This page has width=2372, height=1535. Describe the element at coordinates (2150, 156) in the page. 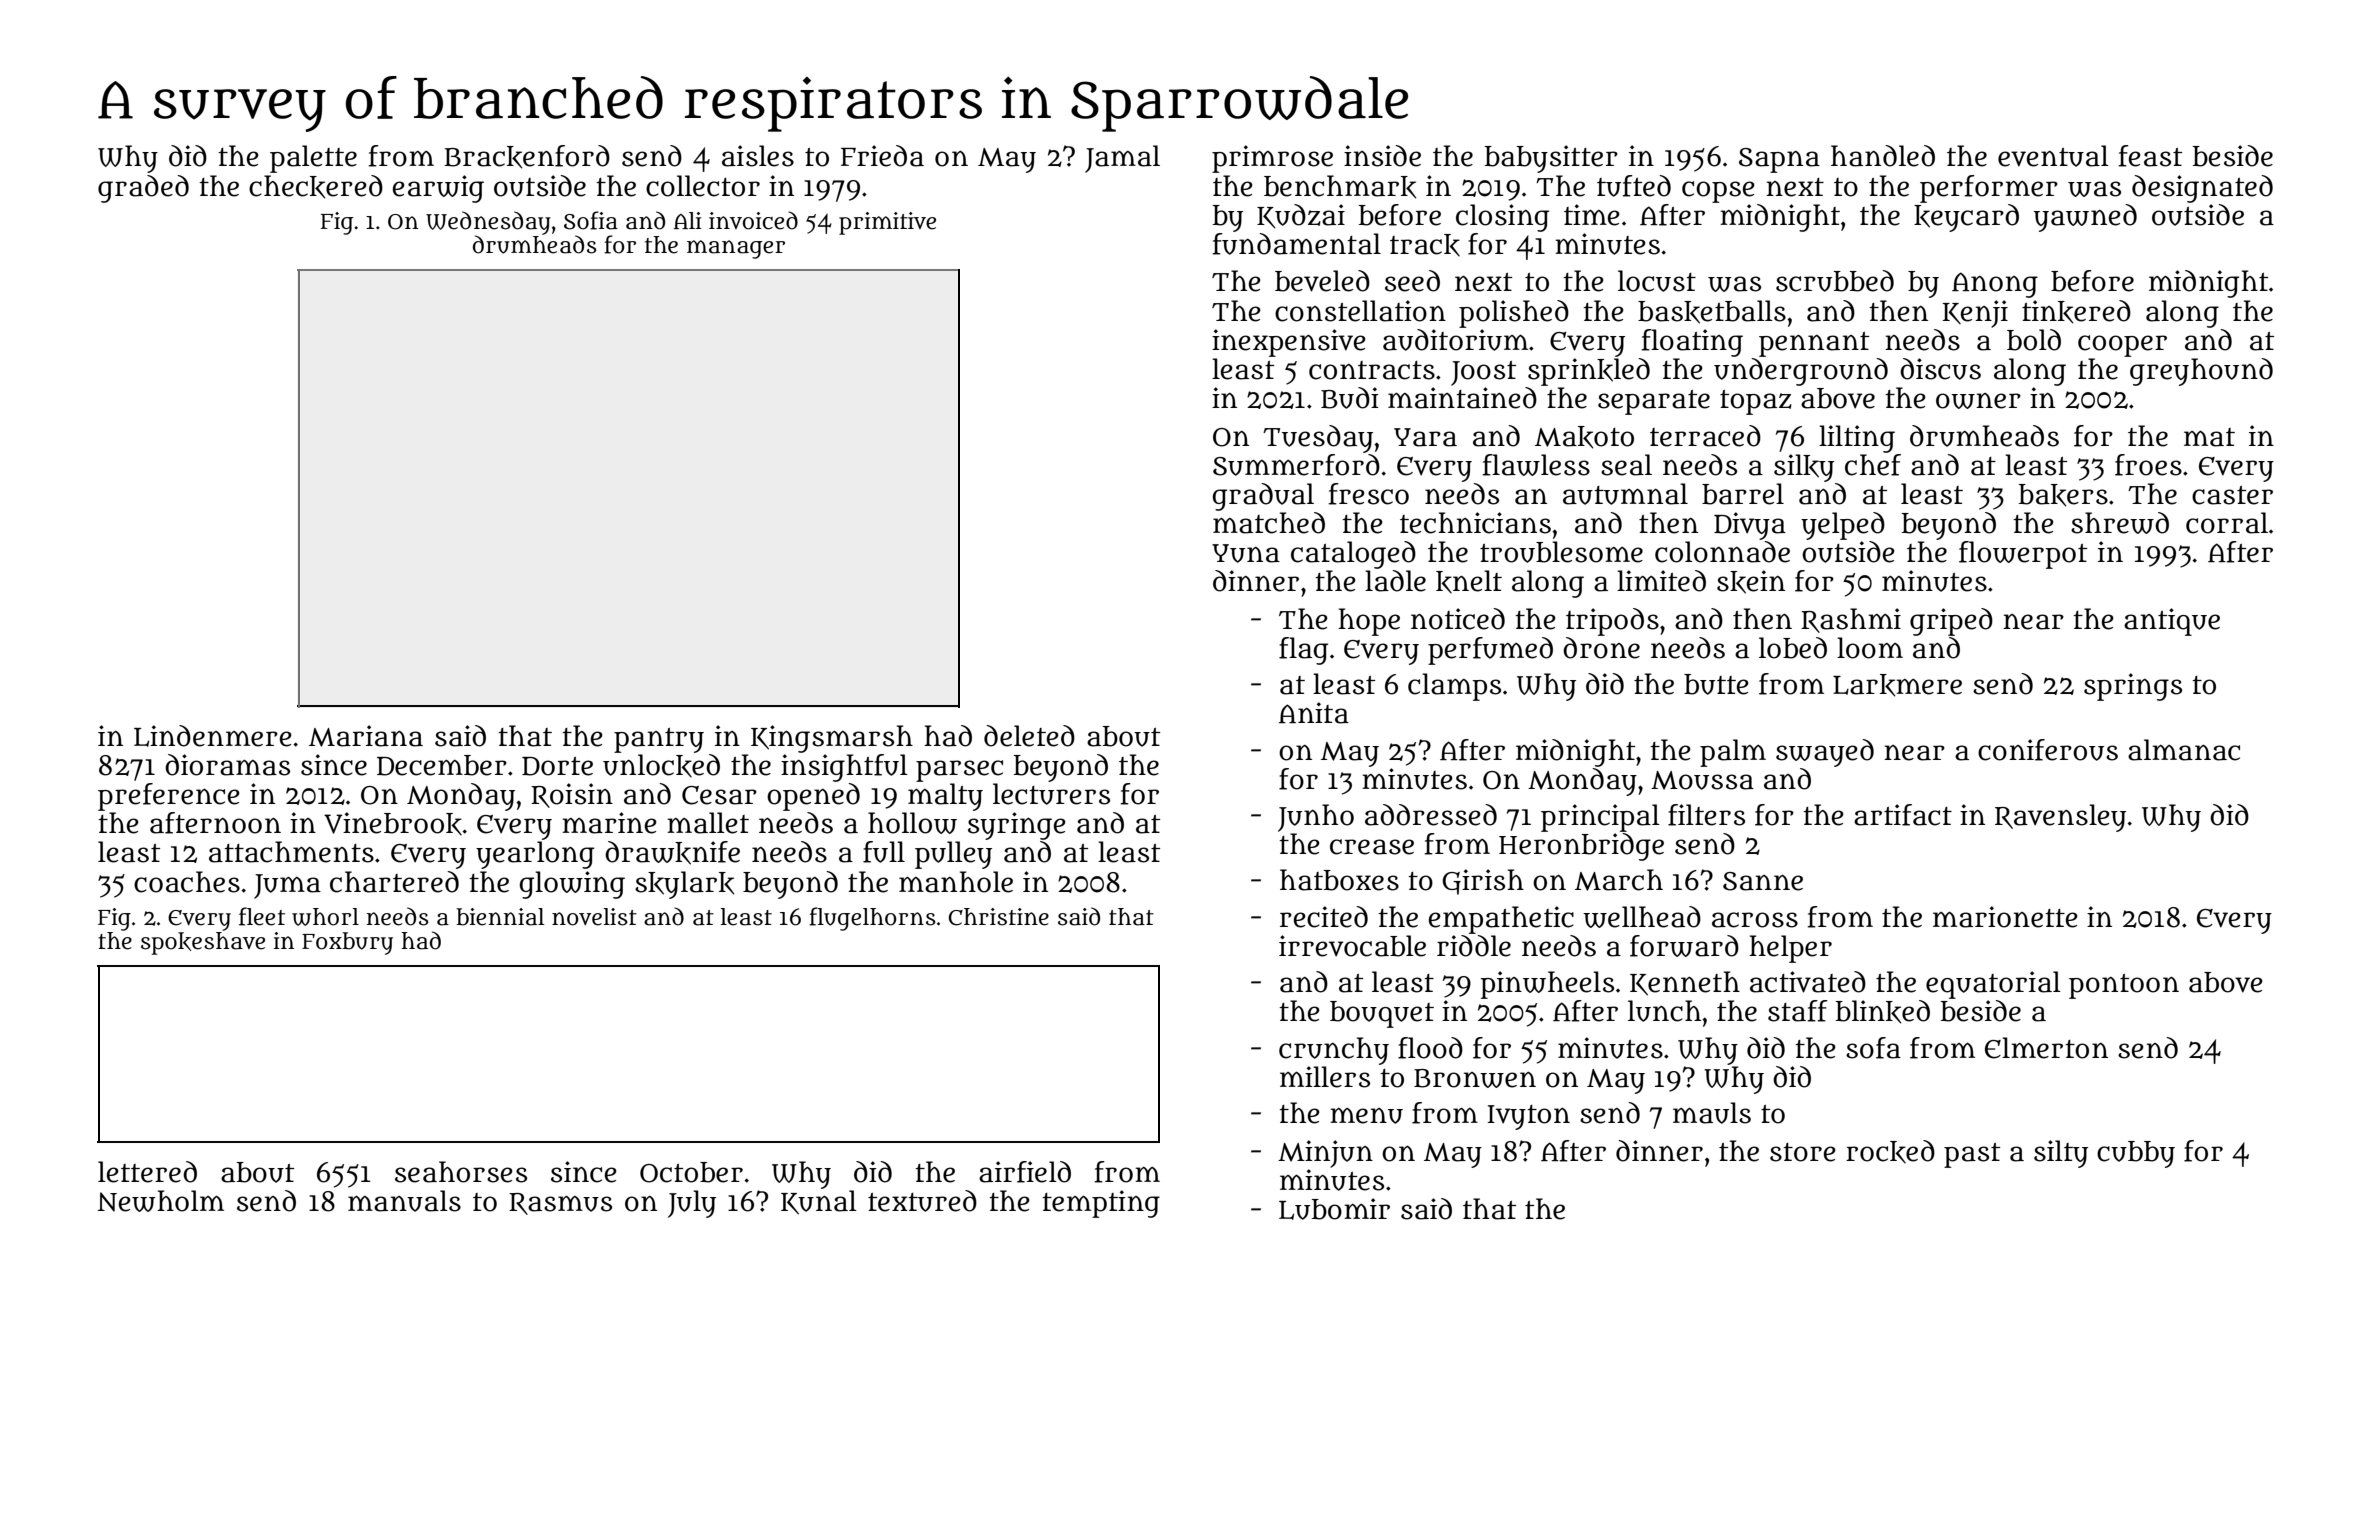

I see `feast` at that location.
